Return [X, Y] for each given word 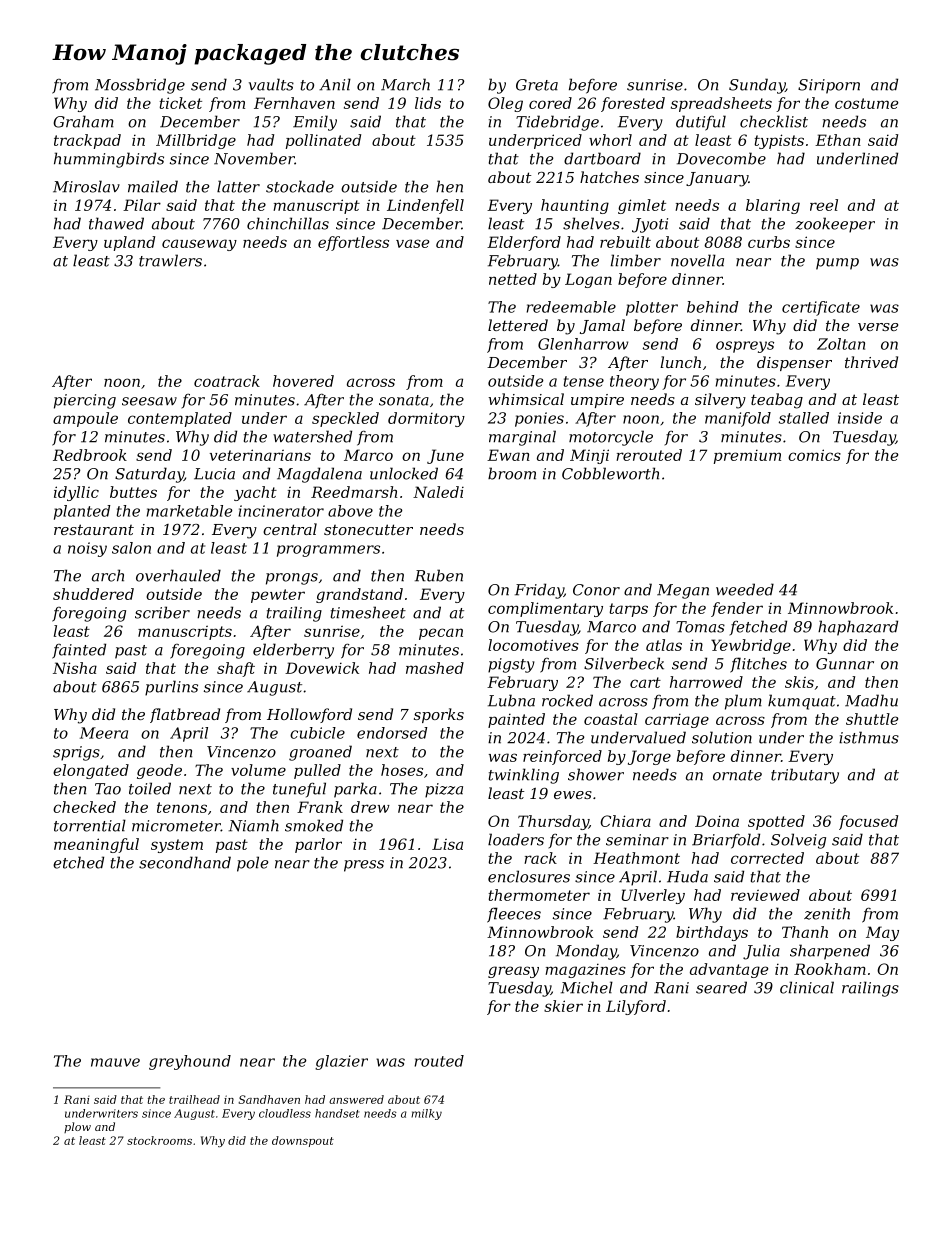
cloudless [285, 1113]
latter [238, 186]
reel [824, 205]
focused [868, 822]
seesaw [149, 401]
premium [747, 456]
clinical [807, 987]
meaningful [96, 845]
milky [426, 1114]
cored [550, 103]
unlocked [404, 473]
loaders [516, 839]
